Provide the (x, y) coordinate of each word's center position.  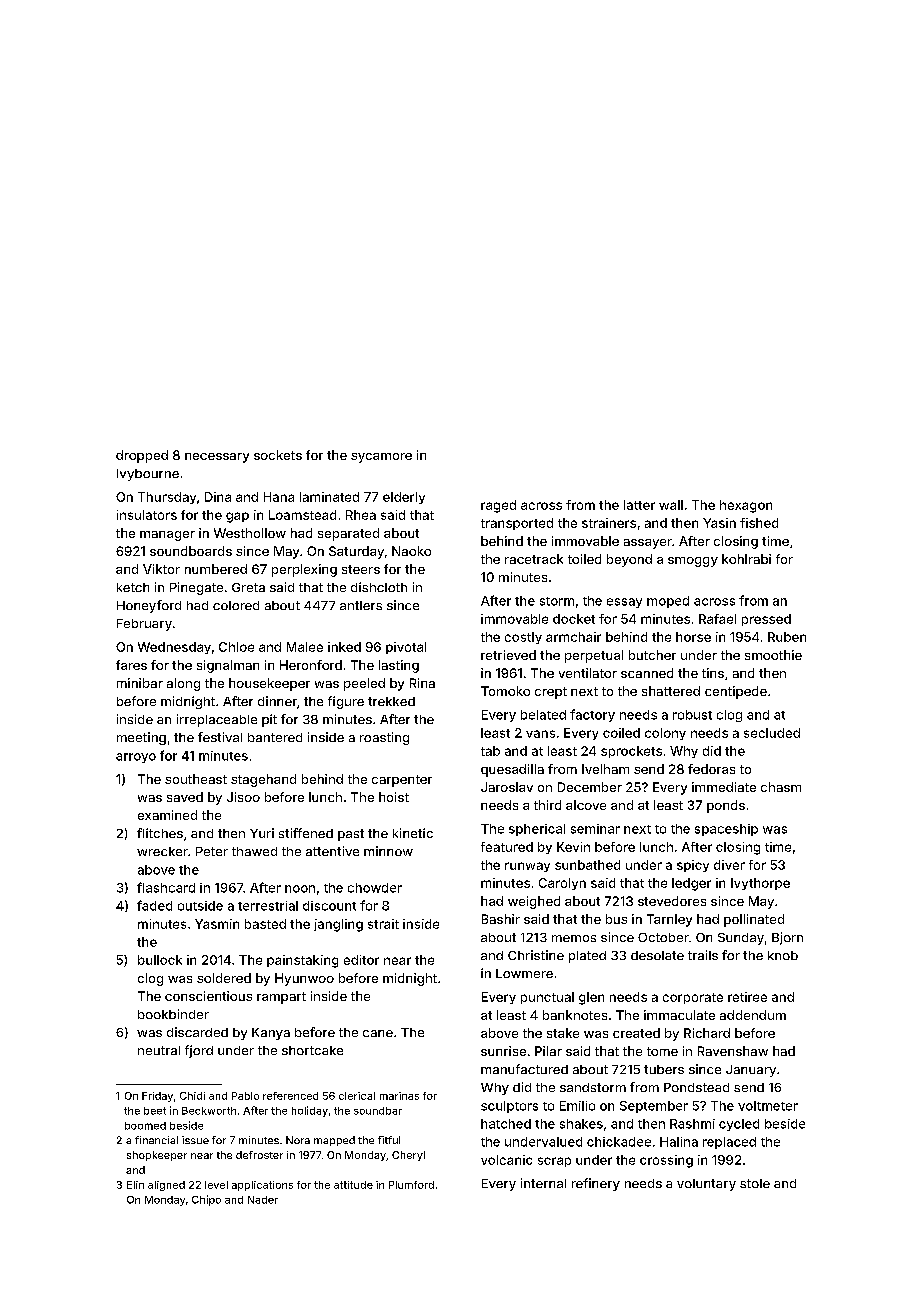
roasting (384, 738)
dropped (142, 456)
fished (759, 523)
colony (665, 734)
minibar (140, 683)
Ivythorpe (760, 884)
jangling (338, 925)
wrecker (162, 851)
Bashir (501, 919)
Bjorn (787, 938)
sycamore (381, 458)
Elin (135, 1185)
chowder (375, 888)
